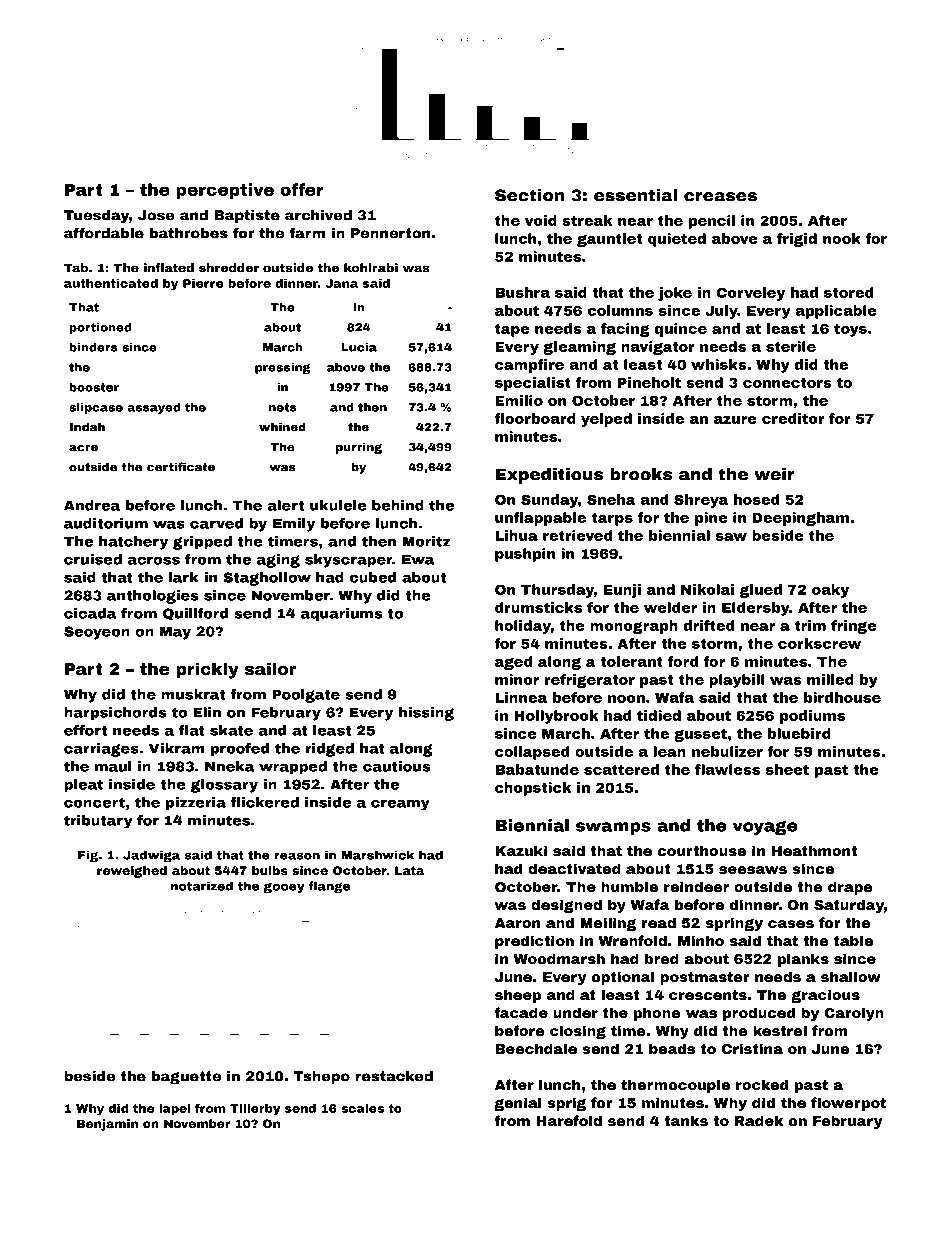 The image size is (952, 1233). Describe the element at coordinates (797, 240) in the document. I see `frigid` at that location.
